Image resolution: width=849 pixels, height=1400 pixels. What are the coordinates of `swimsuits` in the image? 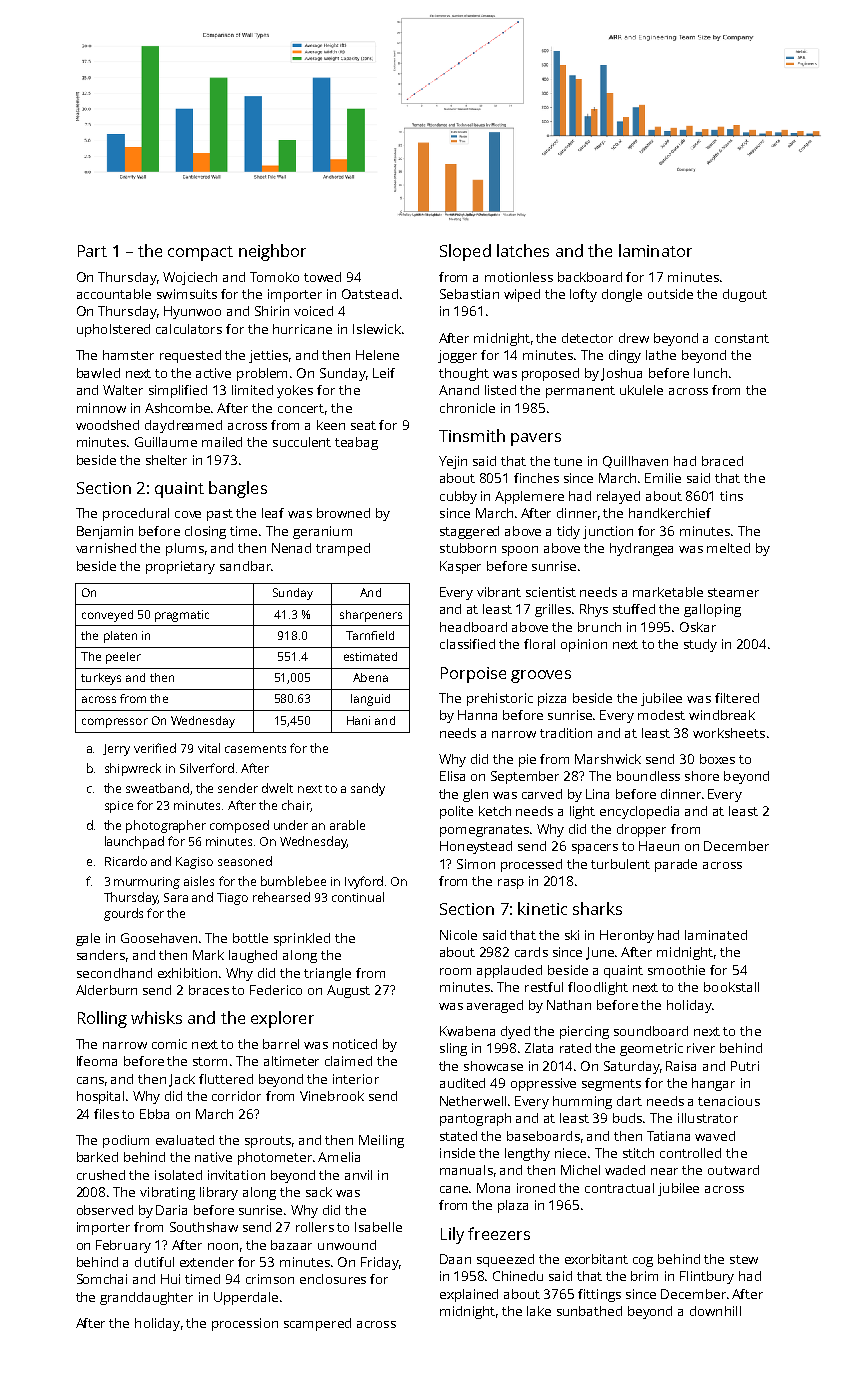 It's located at (187, 294).
